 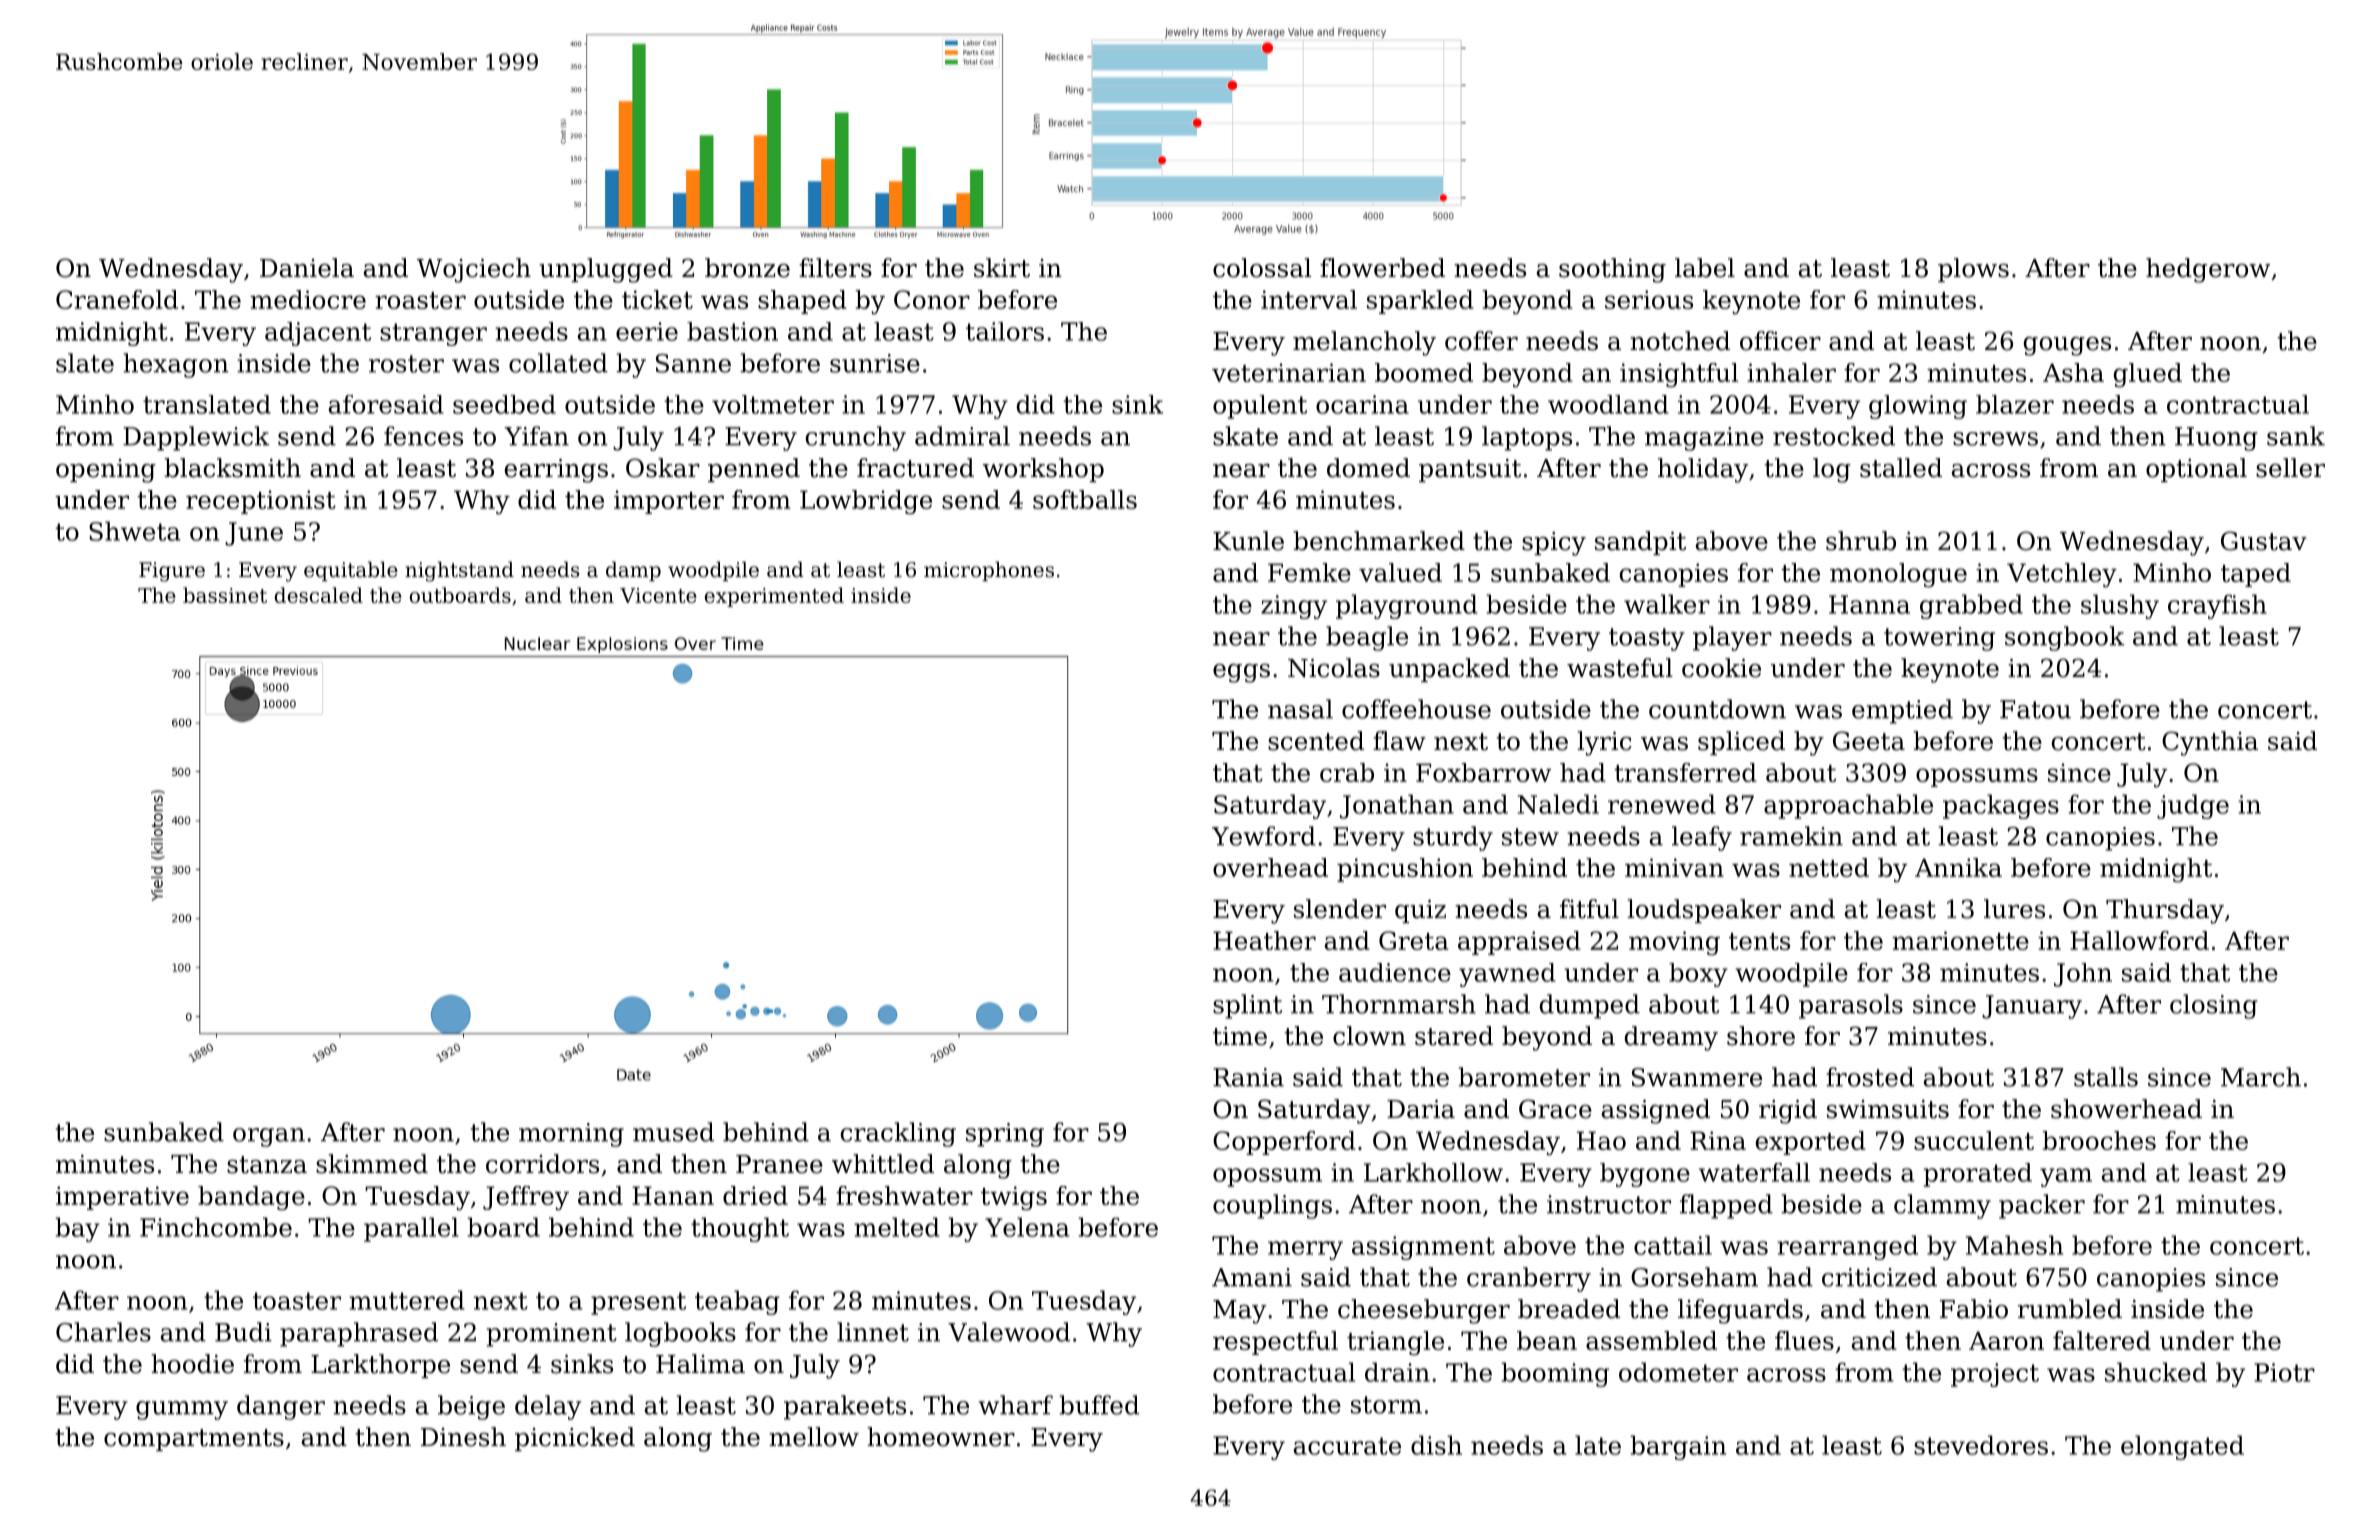 What do you see at coordinates (225, 595) in the screenshot?
I see `bassinet` at bounding box center [225, 595].
